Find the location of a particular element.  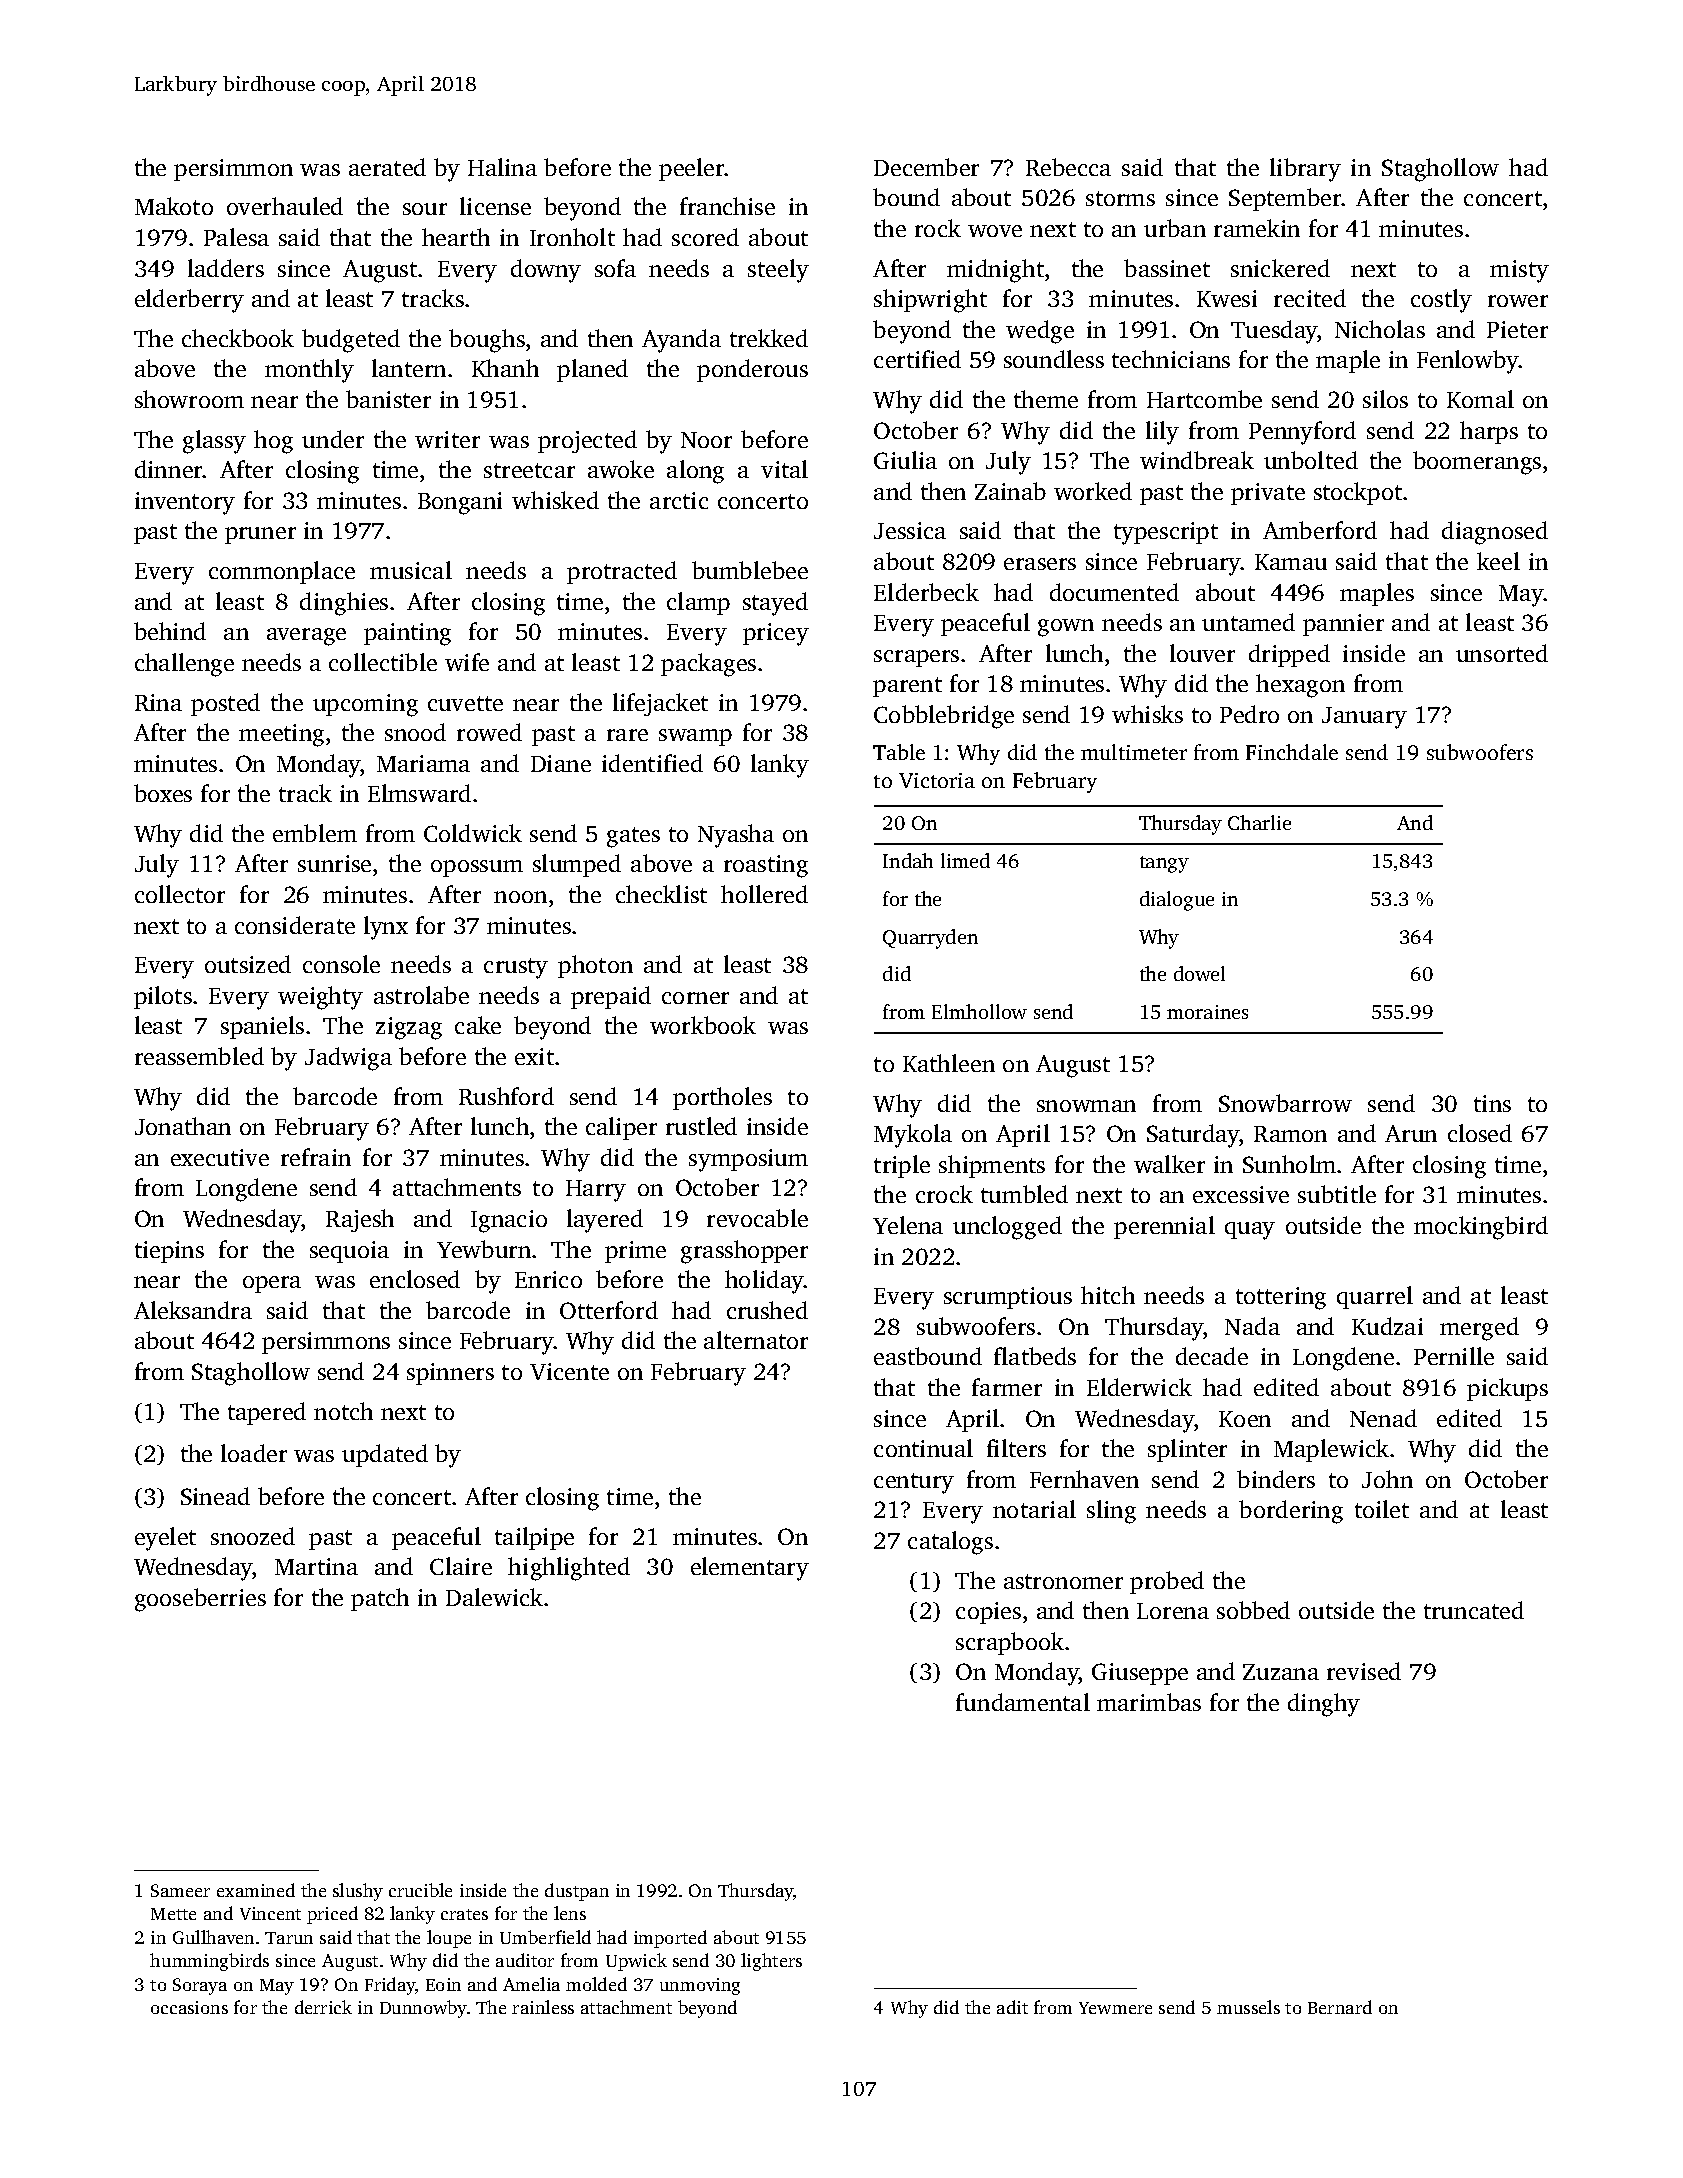

library is located at coordinates (1305, 170).
